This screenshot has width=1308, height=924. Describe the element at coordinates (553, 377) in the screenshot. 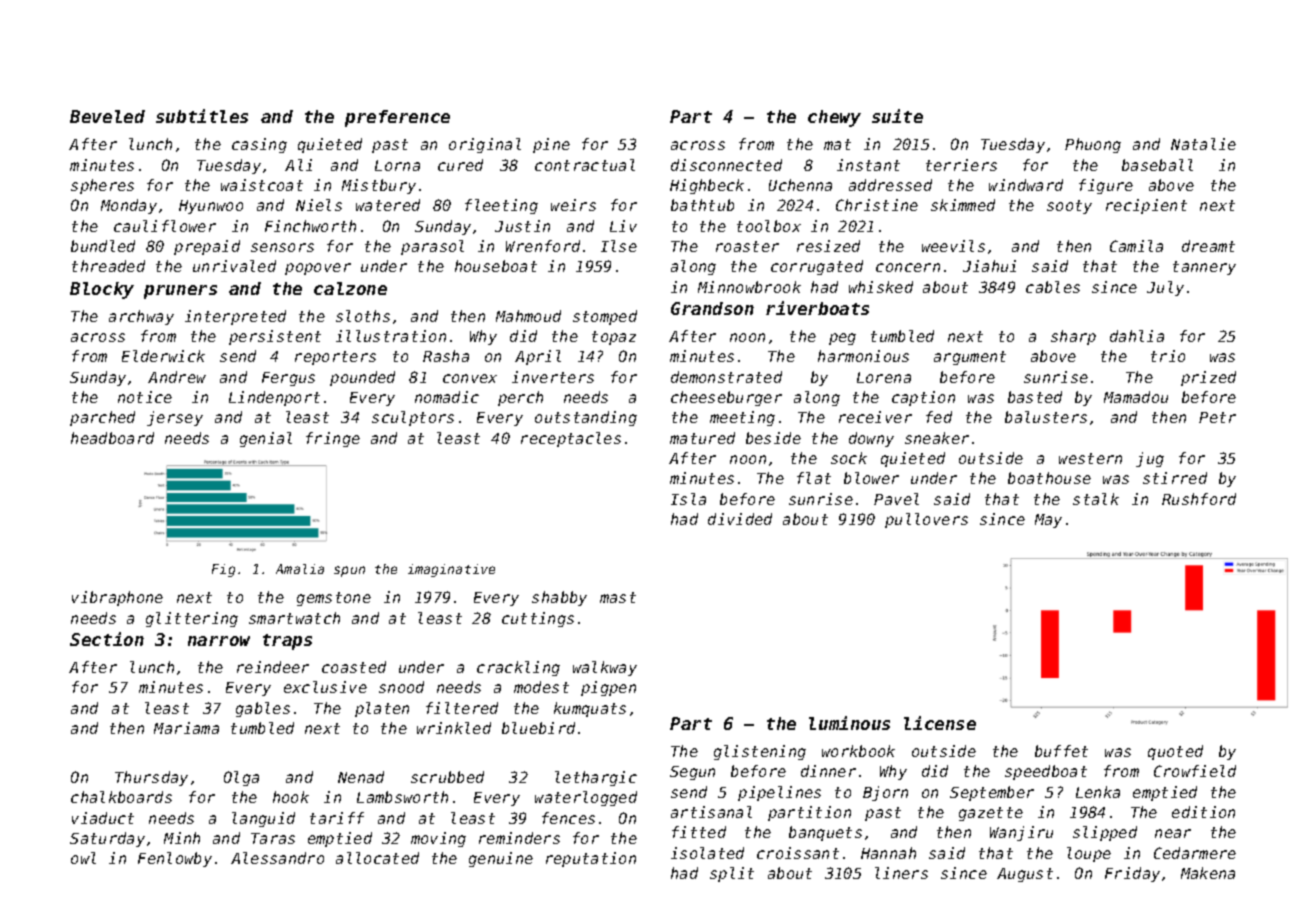

I see `inverters` at that location.
